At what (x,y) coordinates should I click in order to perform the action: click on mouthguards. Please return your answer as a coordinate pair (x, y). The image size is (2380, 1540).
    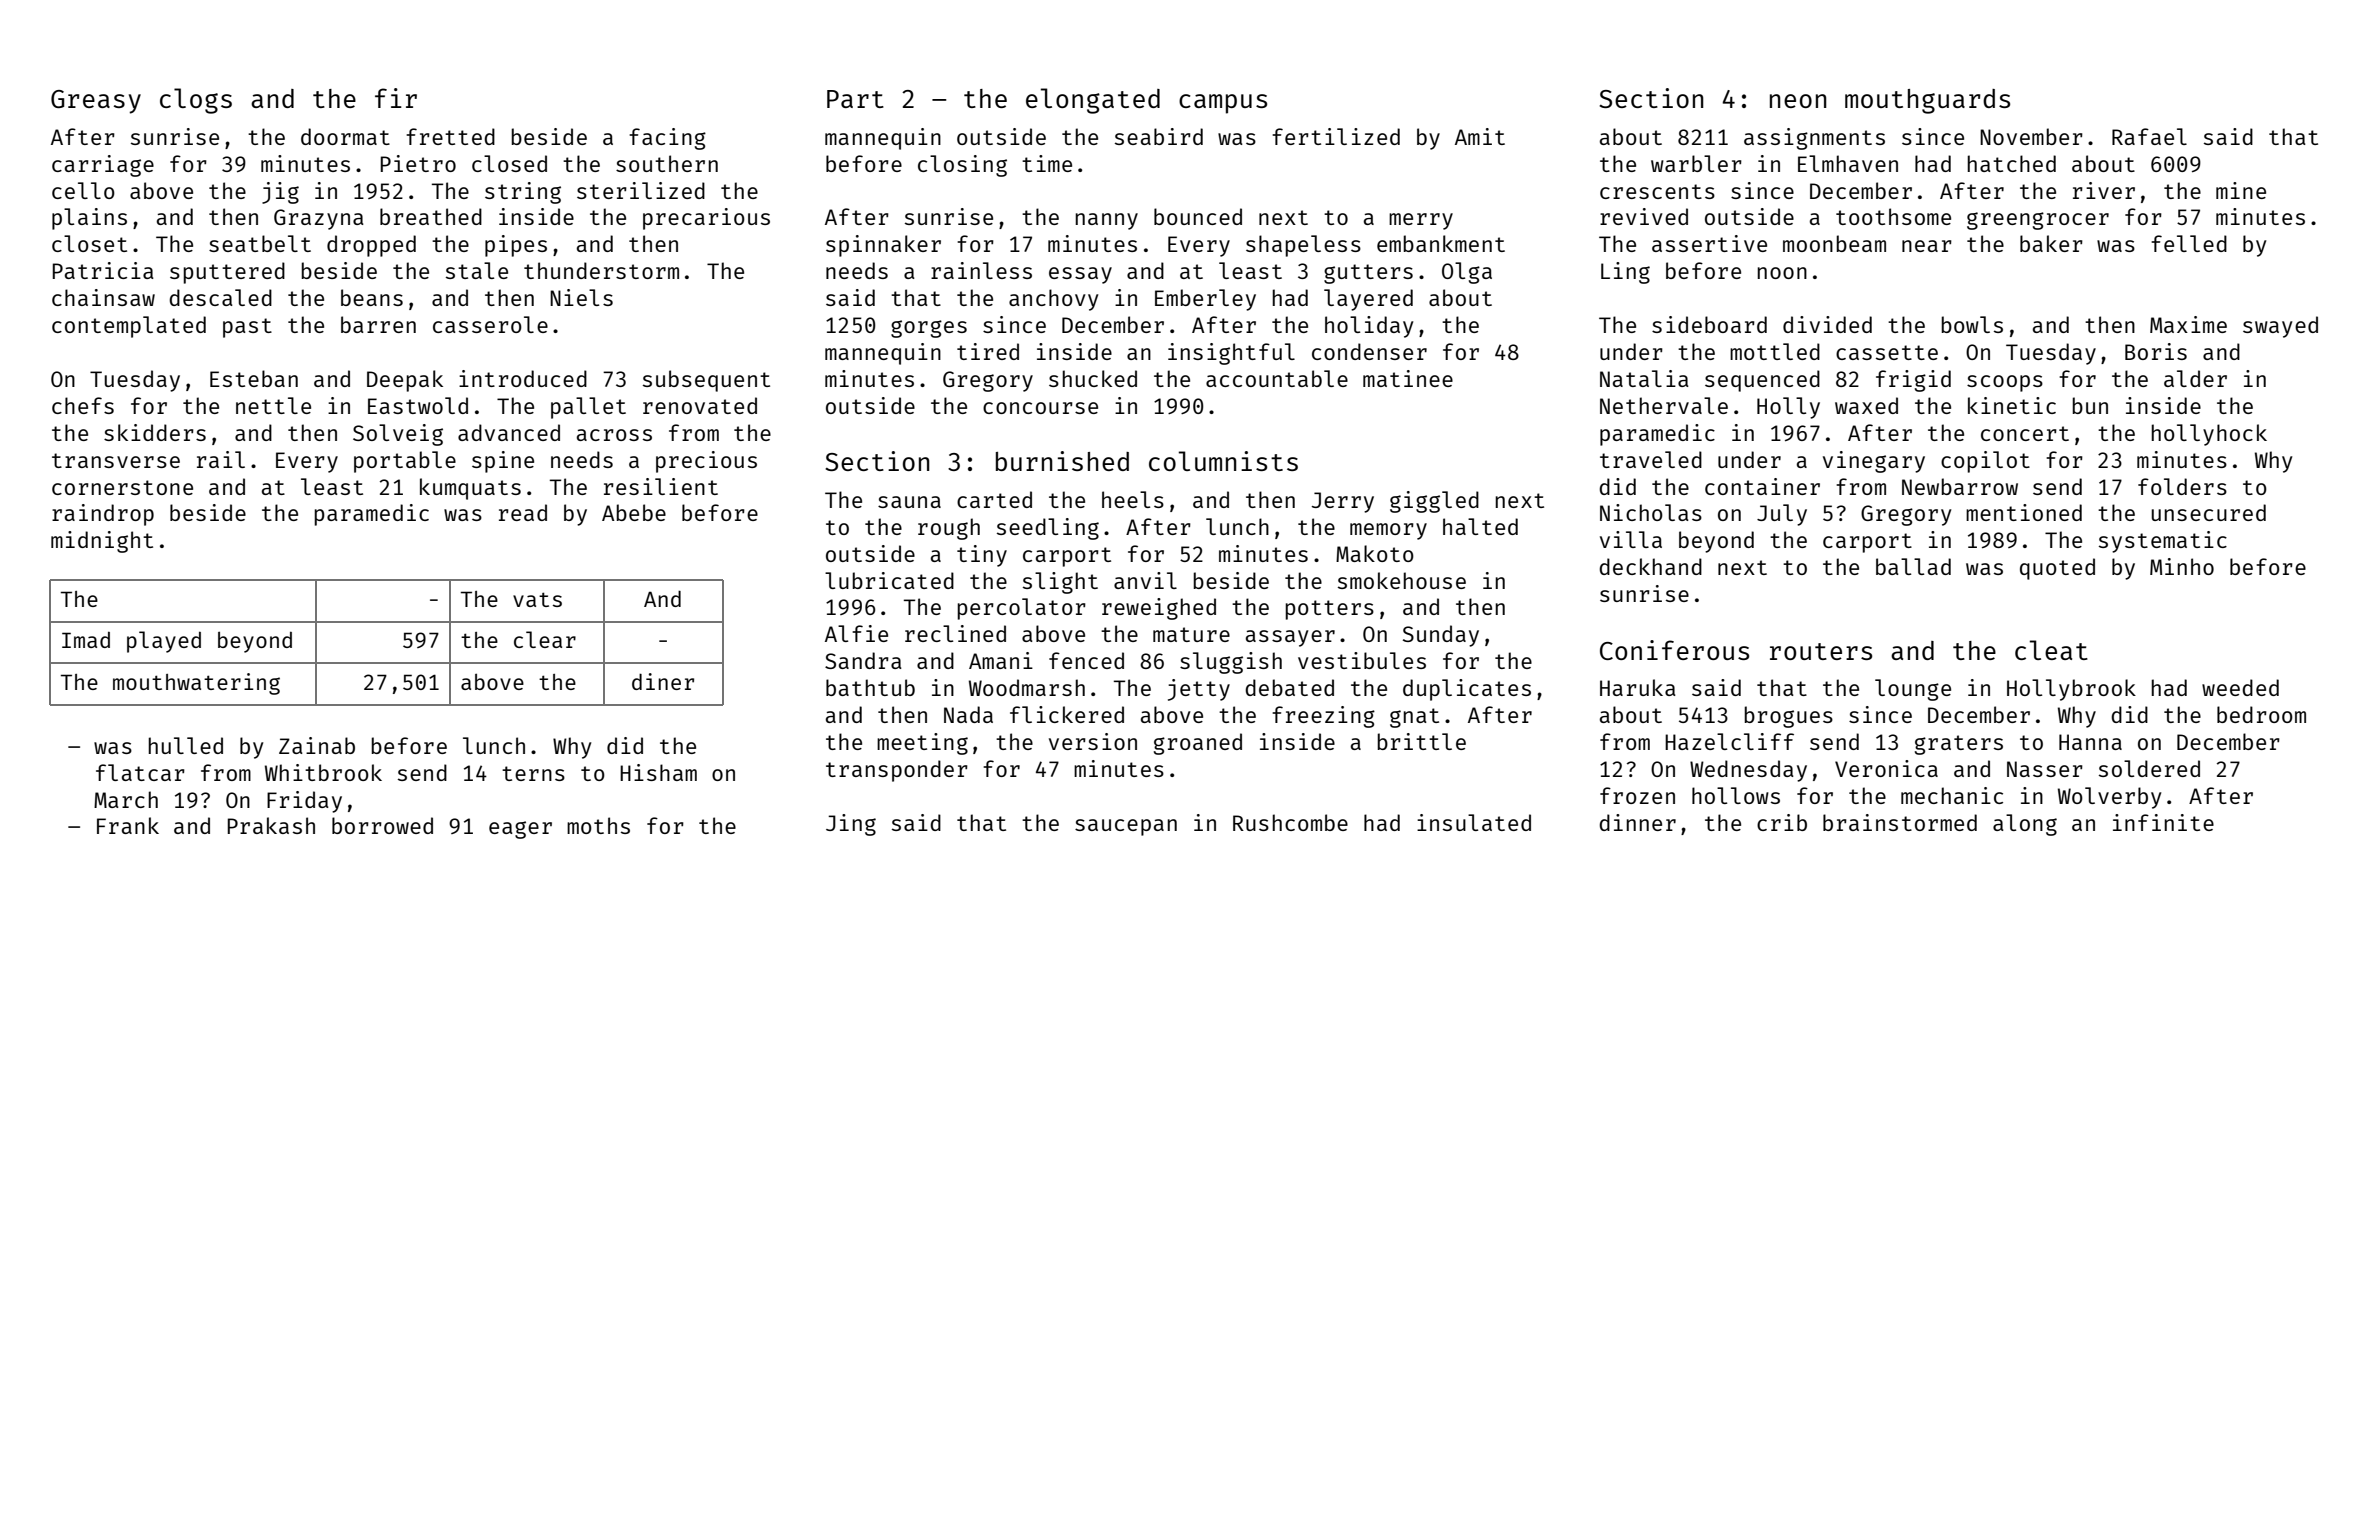
    Looking at the image, I should click on (1927, 101).
